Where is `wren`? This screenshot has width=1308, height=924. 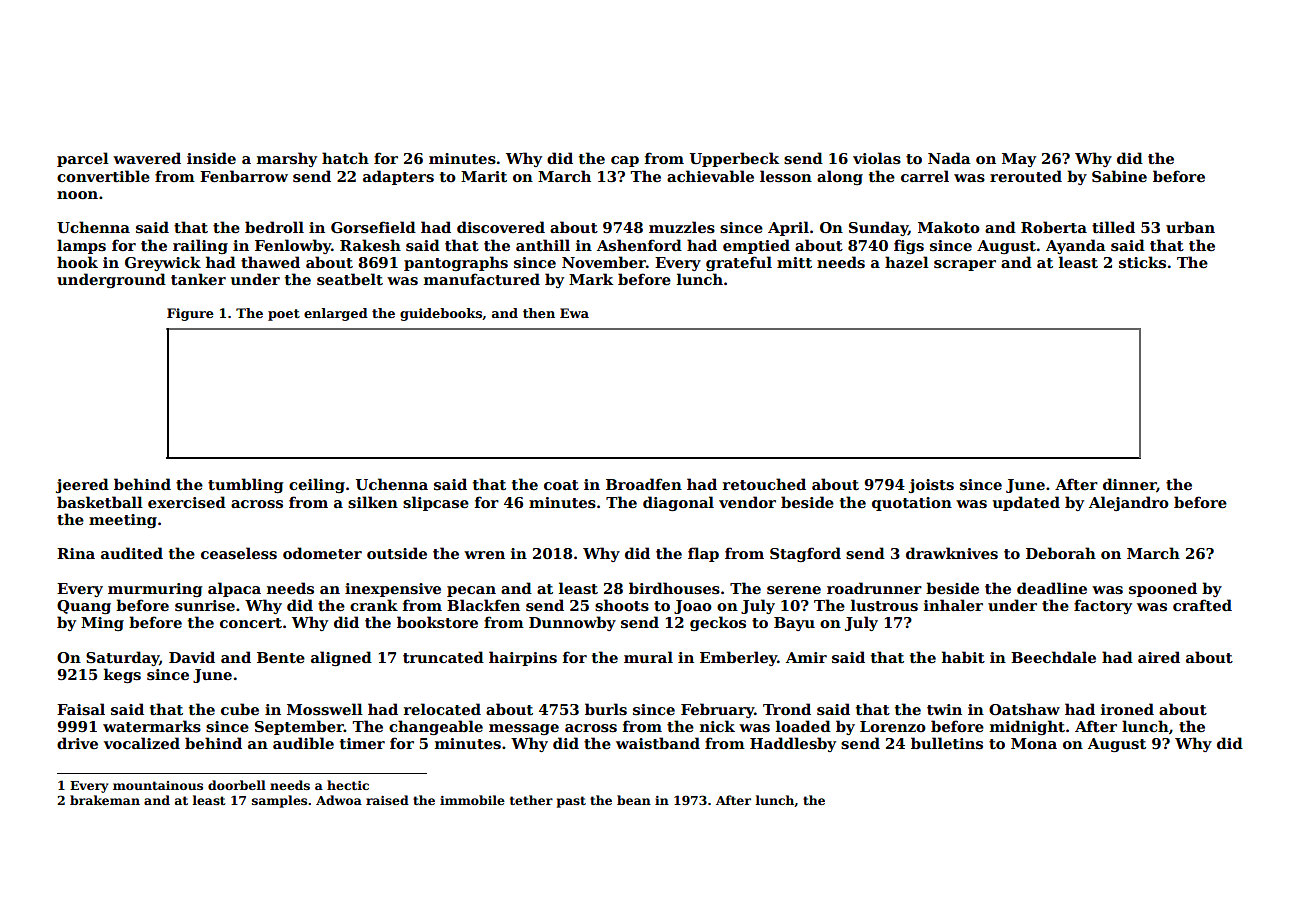
wren is located at coordinates (484, 555).
